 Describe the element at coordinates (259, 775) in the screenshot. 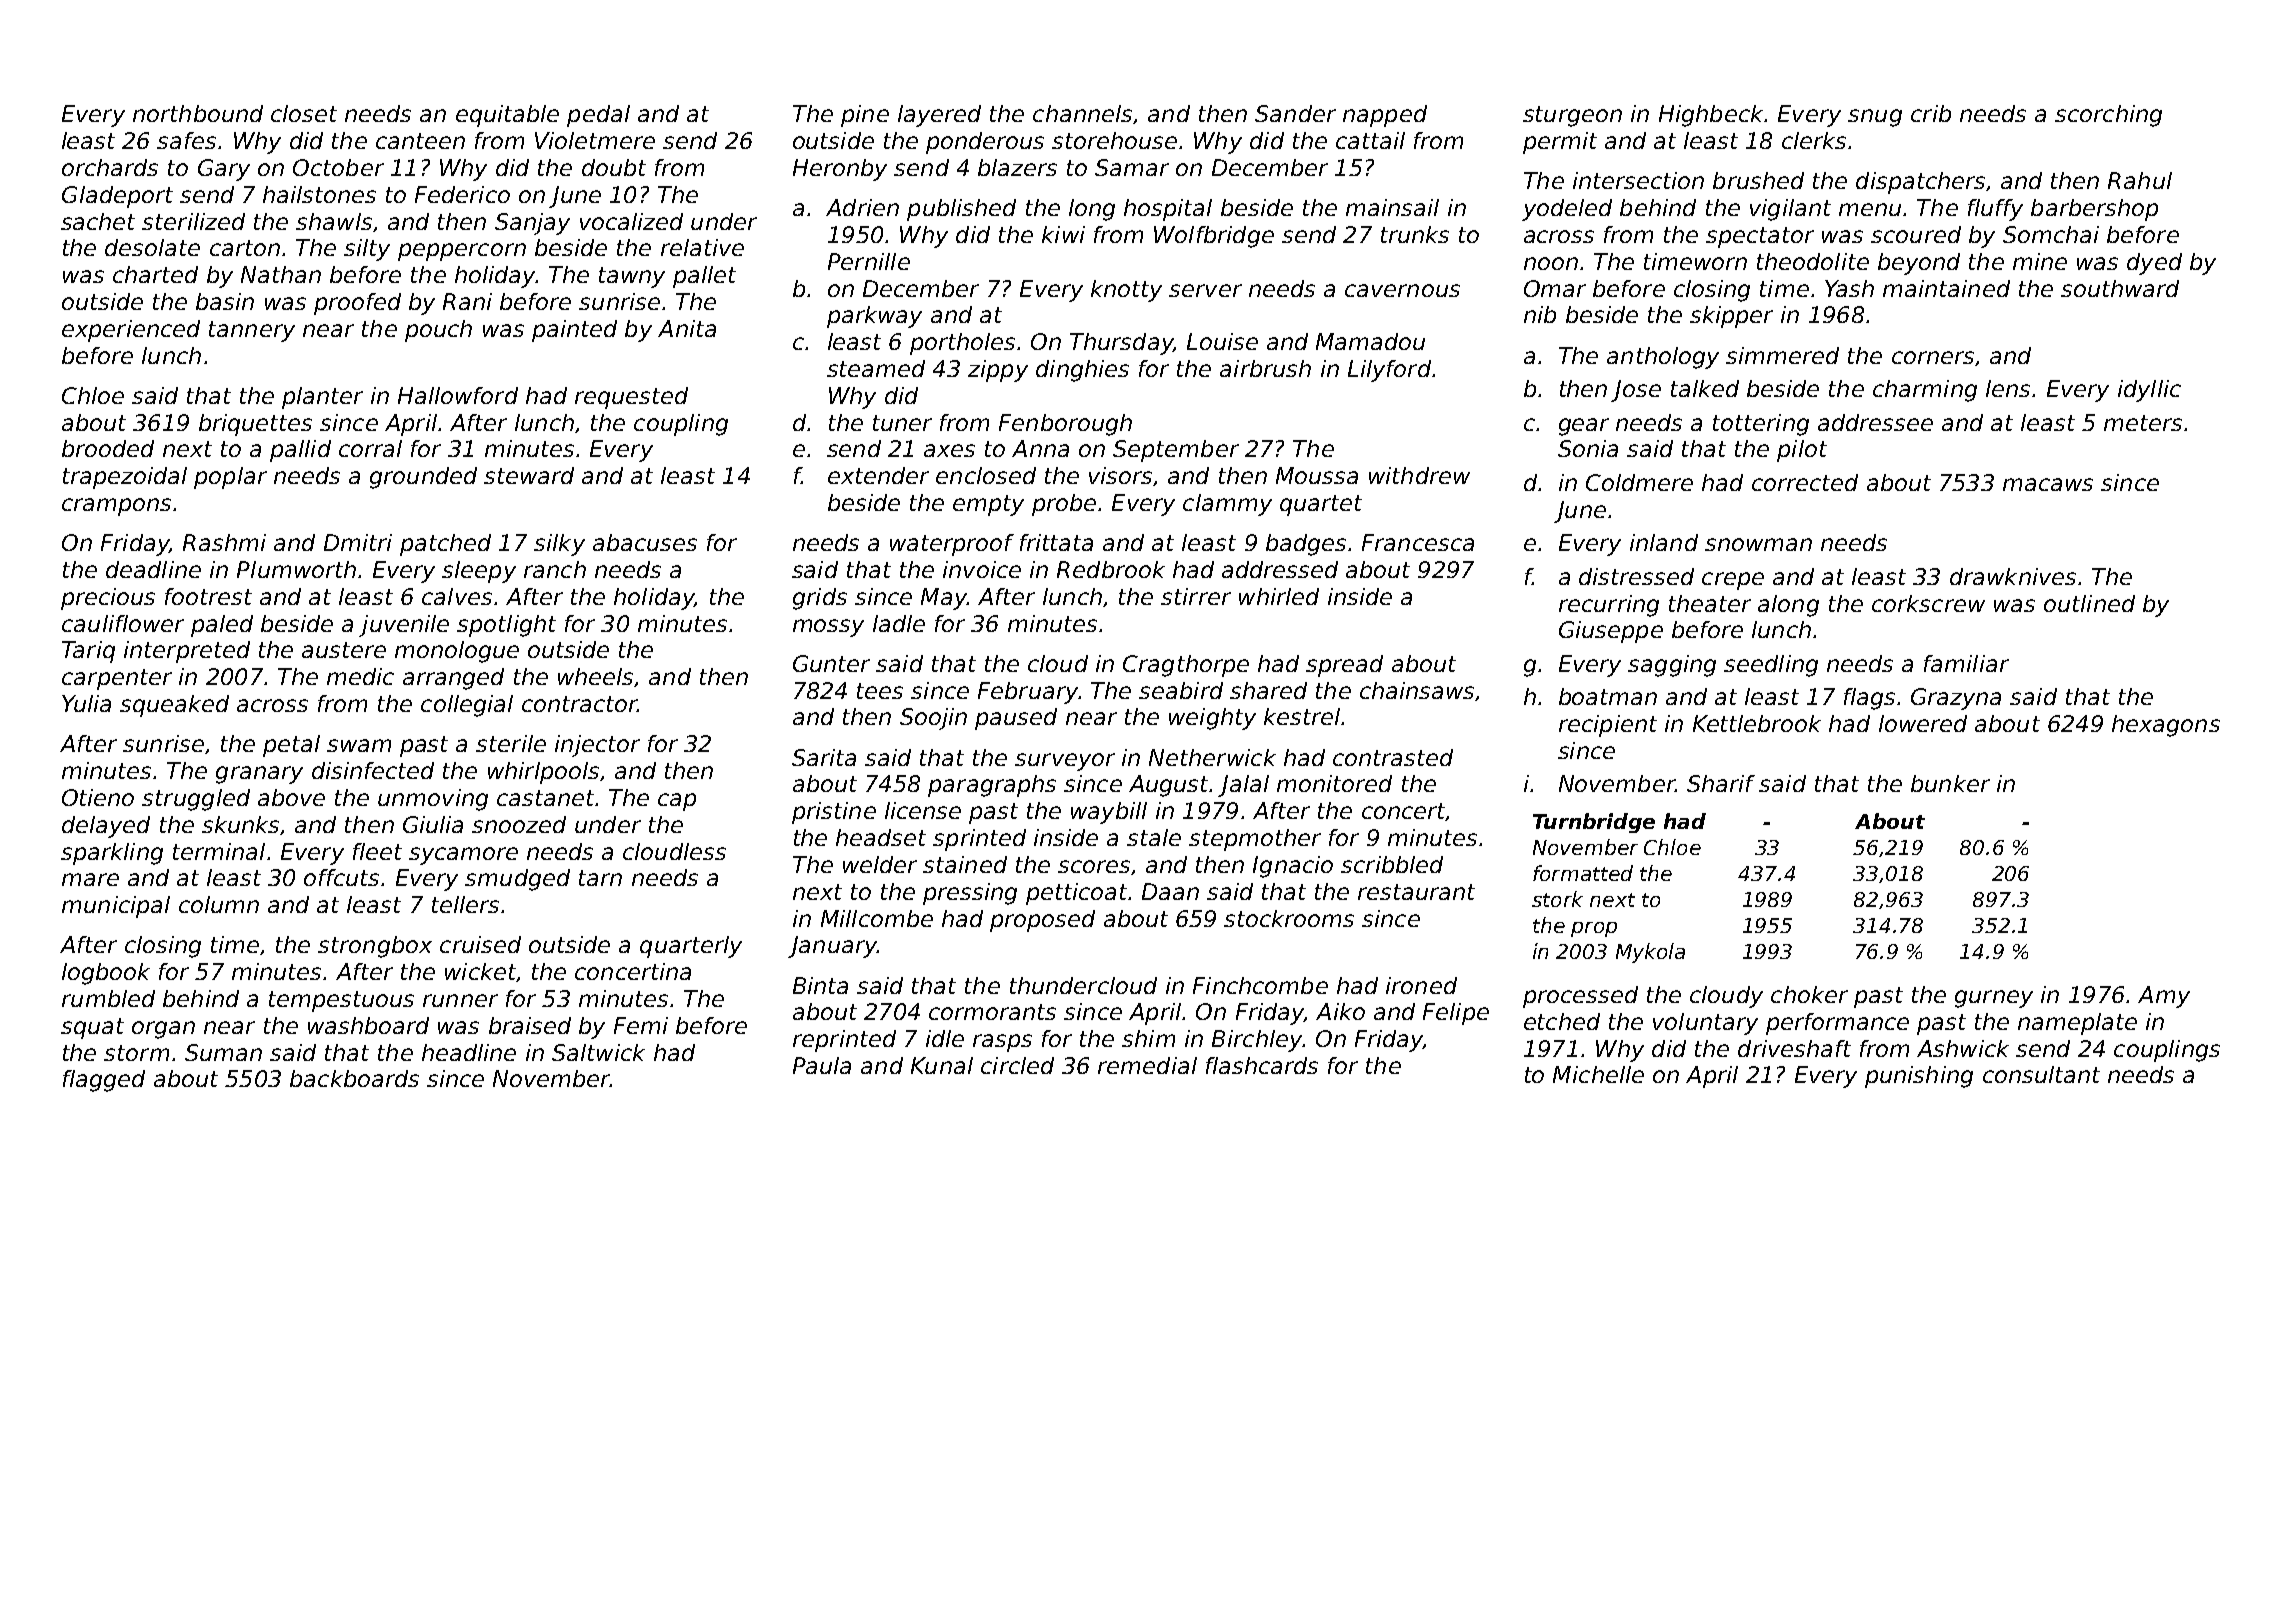

I see `granary` at that location.
